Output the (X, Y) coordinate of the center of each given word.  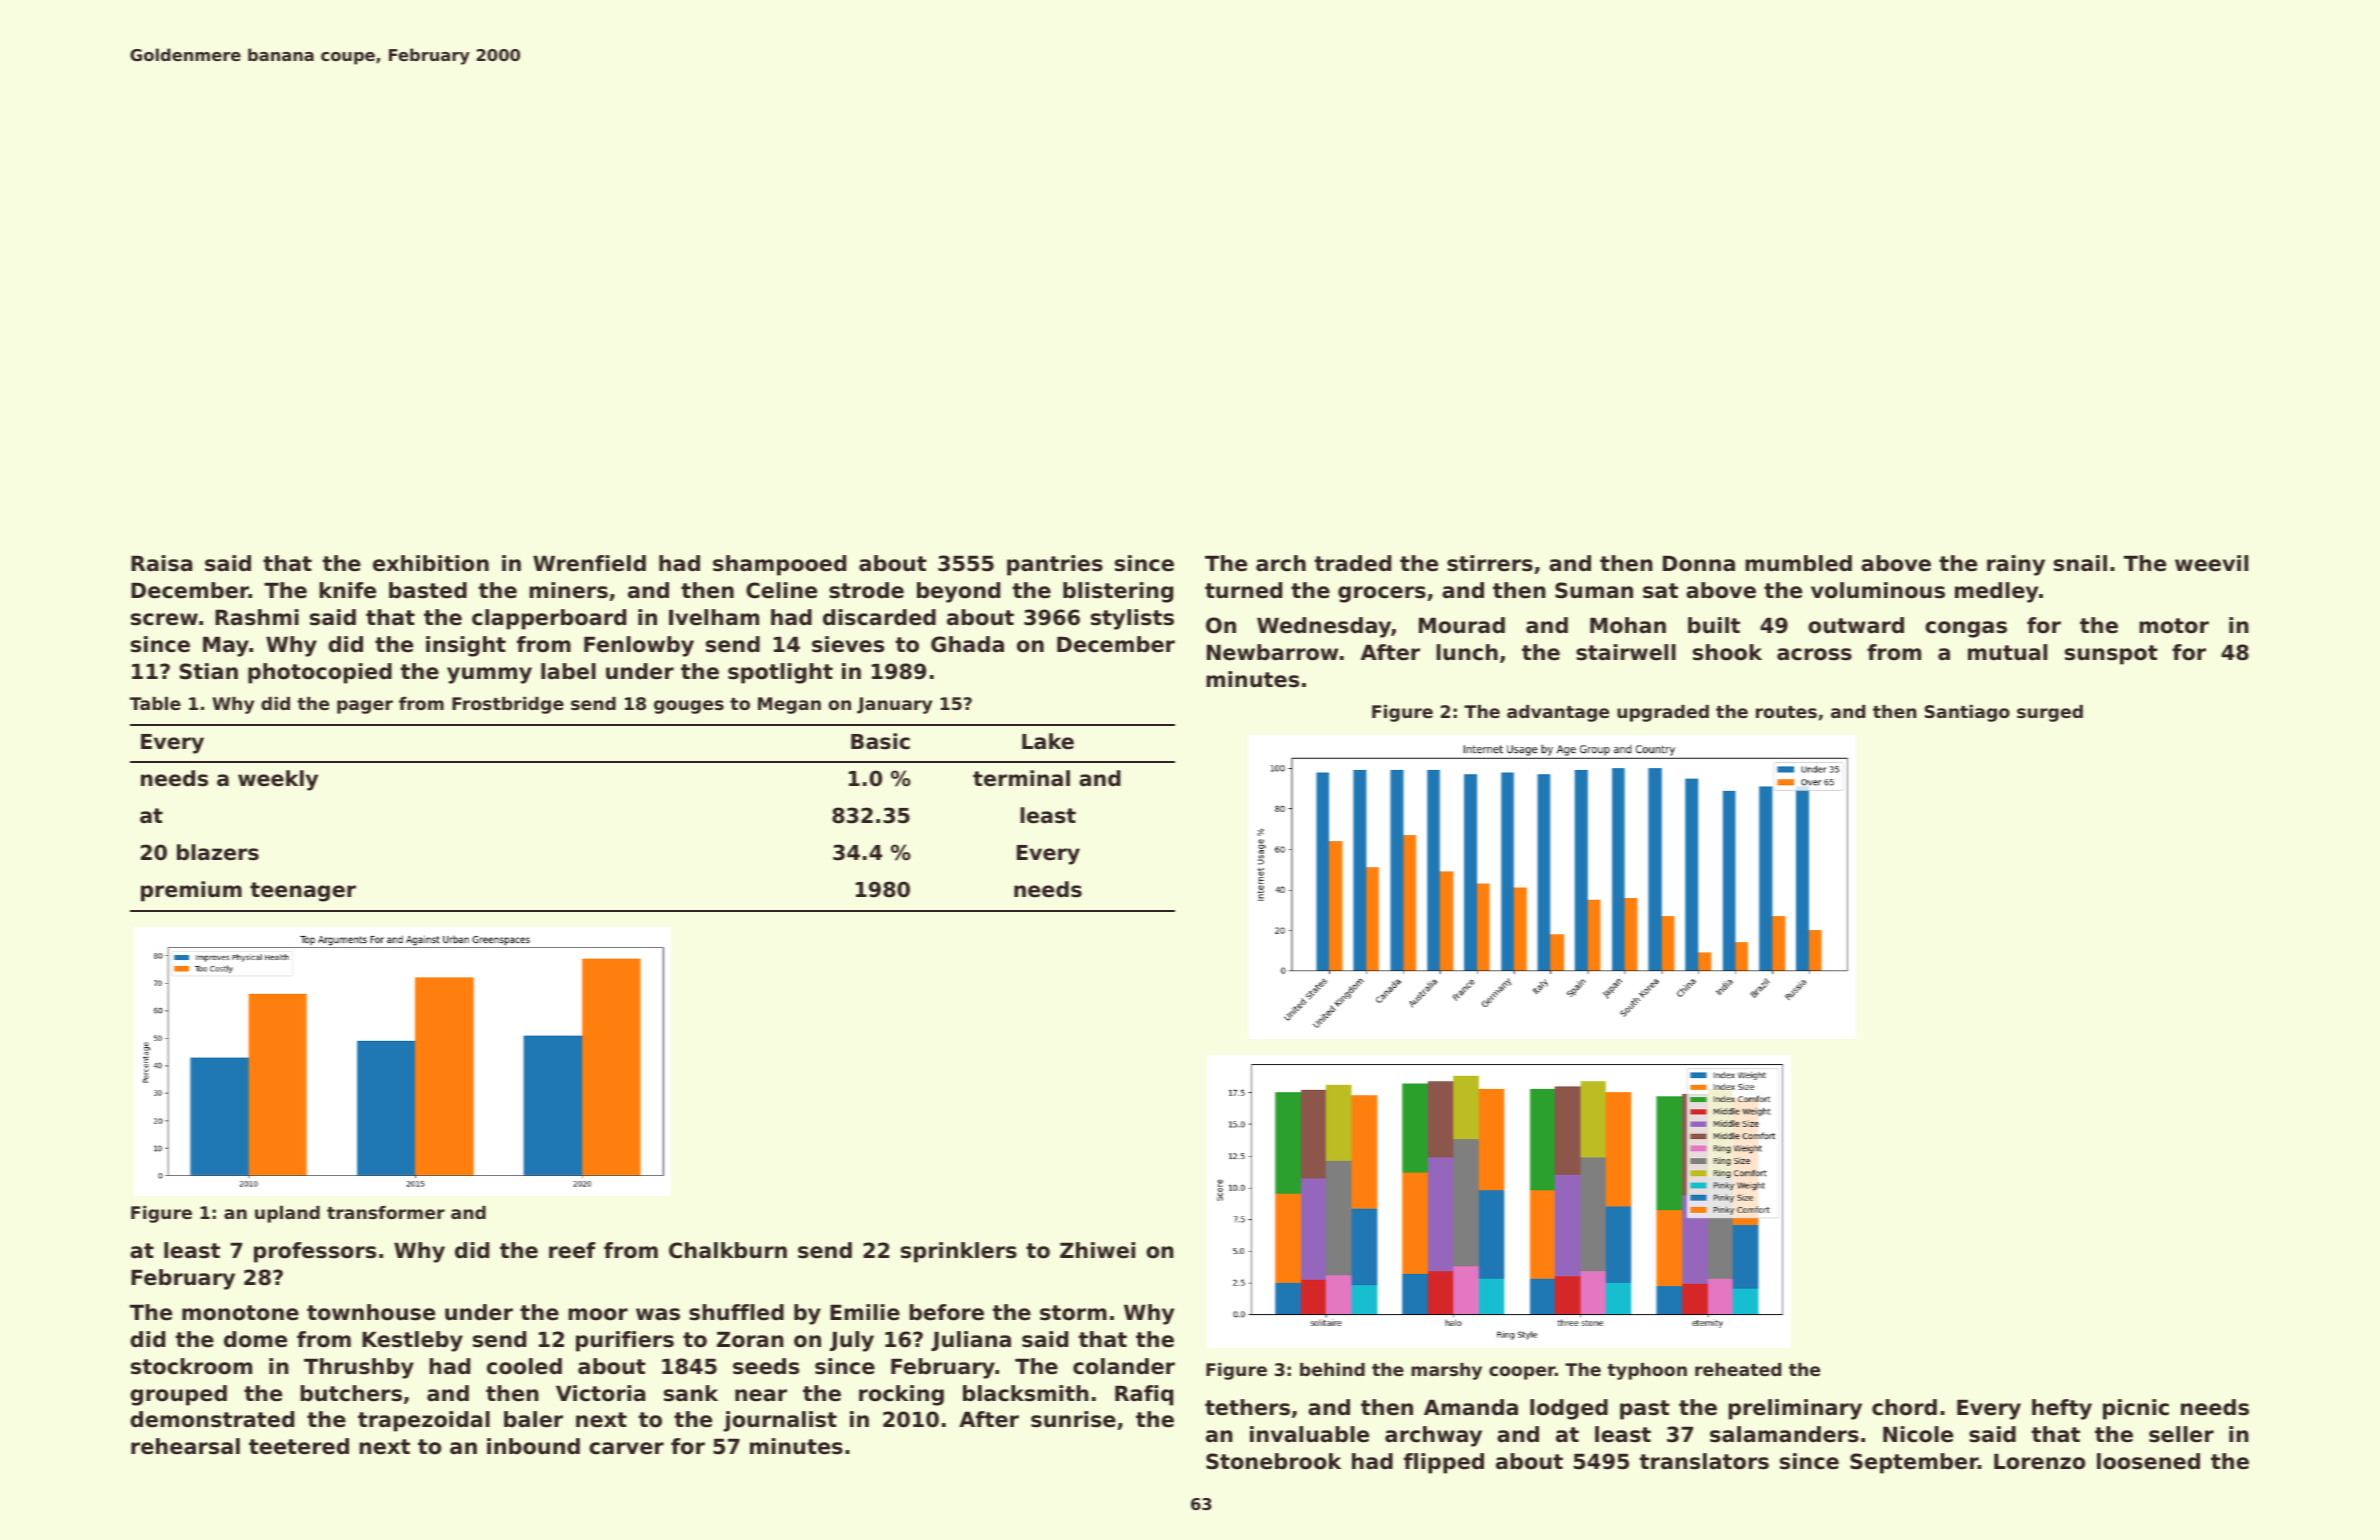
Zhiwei (1097, 1250)
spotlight (780, 673)
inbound (533, 1446)
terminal (1021, 778)
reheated (1738, 1369)
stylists (1132, 619)
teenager (303, 892)
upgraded (1663, 713)
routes (1786, 712)
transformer (386, 1212)
